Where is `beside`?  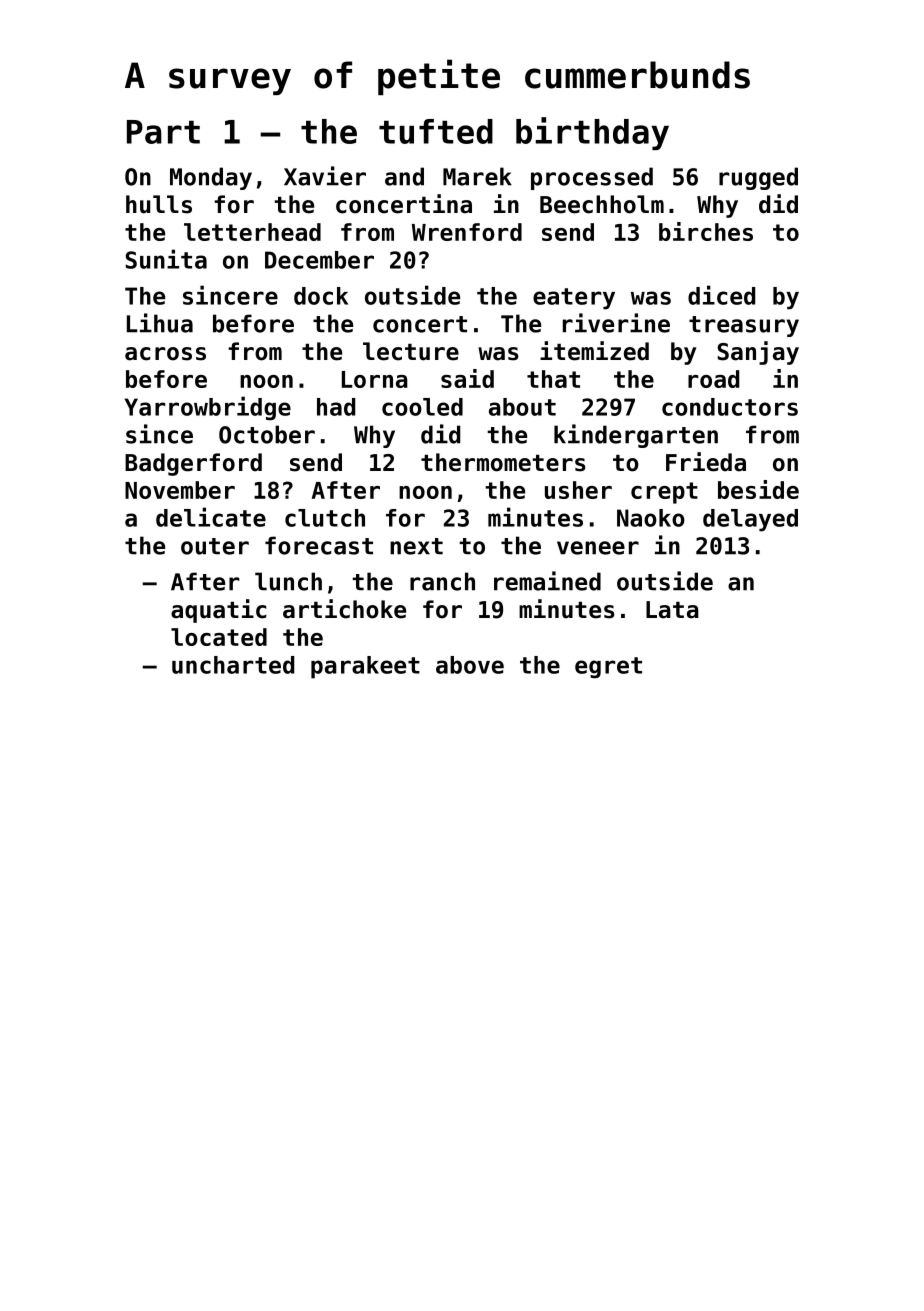
beside is located at coordinates (758, 489).
